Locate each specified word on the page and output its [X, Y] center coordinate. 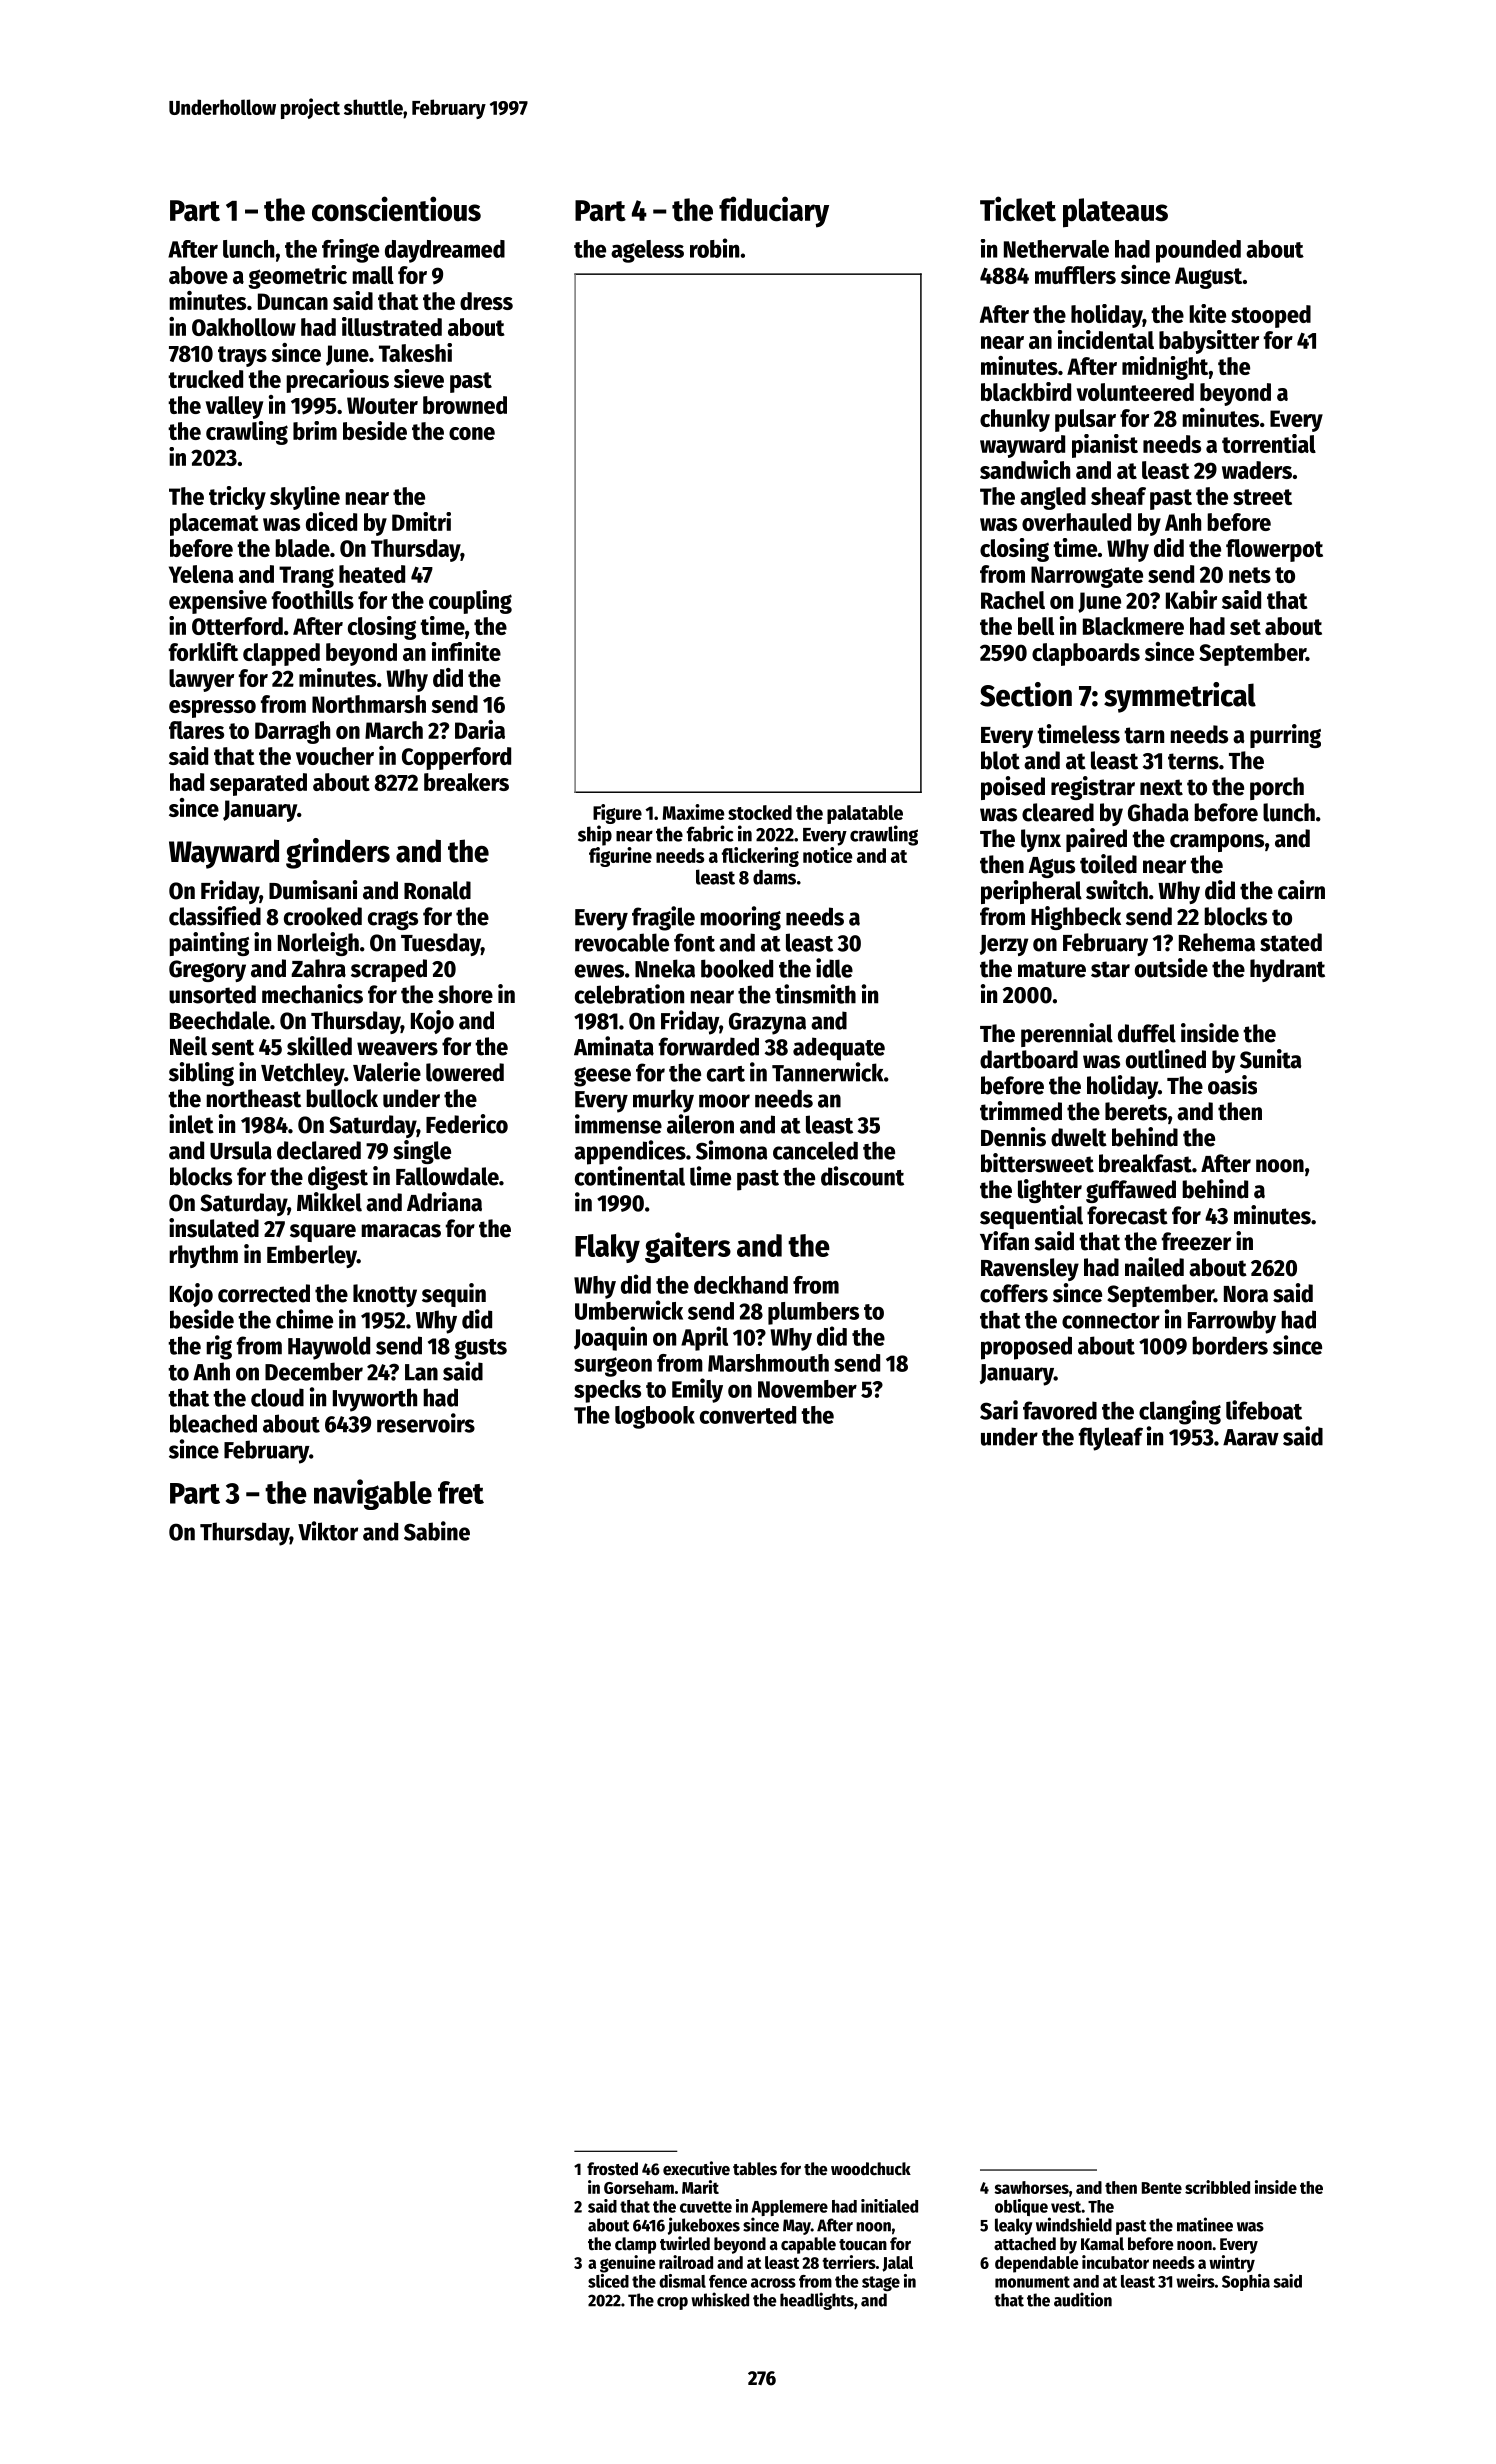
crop [672, 2303]
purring [1285, 736]
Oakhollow [244, 327]
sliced [608, 2281]
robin [714, 248]
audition [1083, 2299]
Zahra [318, 968]
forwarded [709, 1046]
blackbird [1026, 391]
